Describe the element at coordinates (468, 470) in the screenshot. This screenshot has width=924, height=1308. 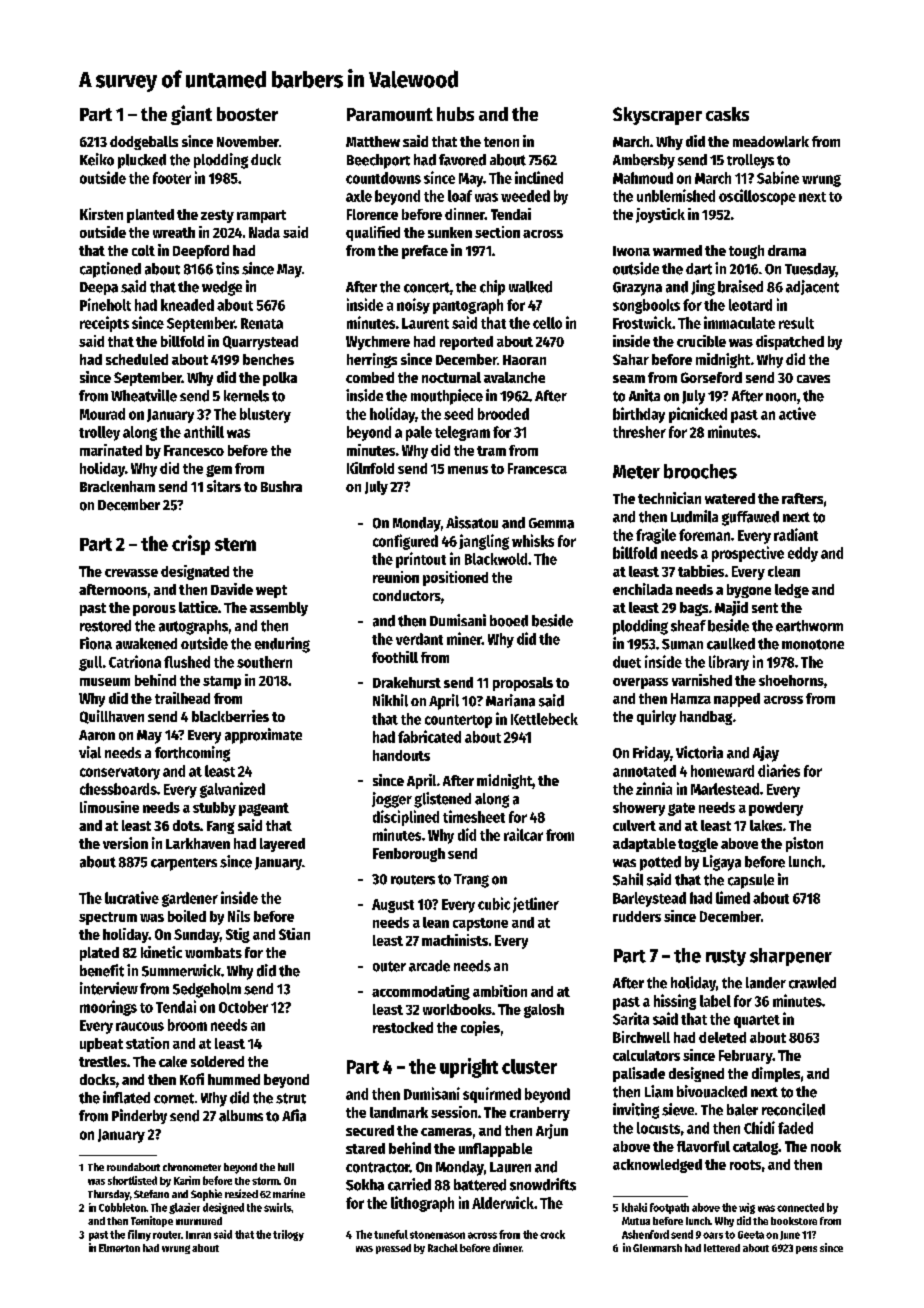
I see `menus` at that location.
